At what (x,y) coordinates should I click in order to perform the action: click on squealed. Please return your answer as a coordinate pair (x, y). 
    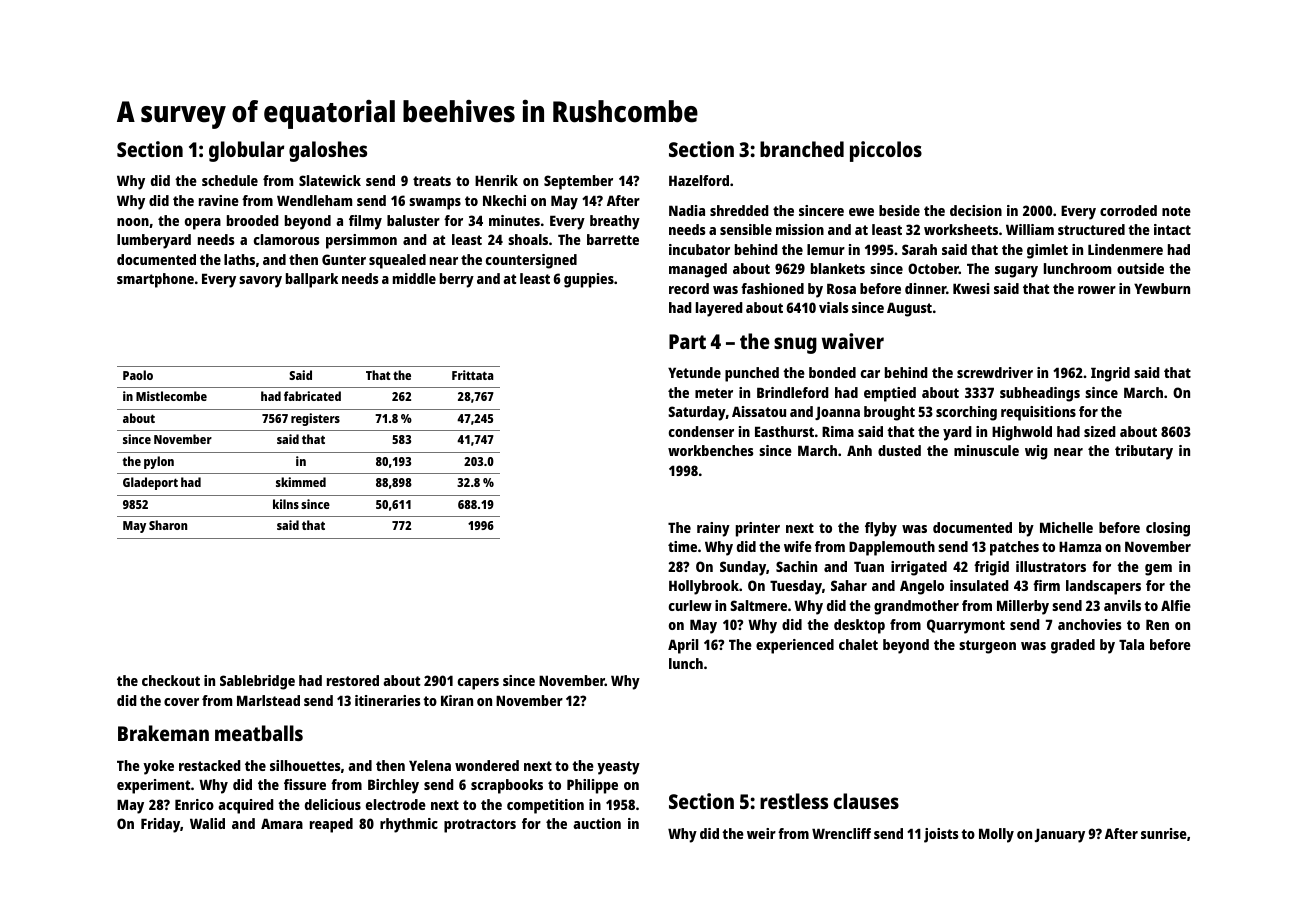
    Looking at the image, I should click on (397, 261).
